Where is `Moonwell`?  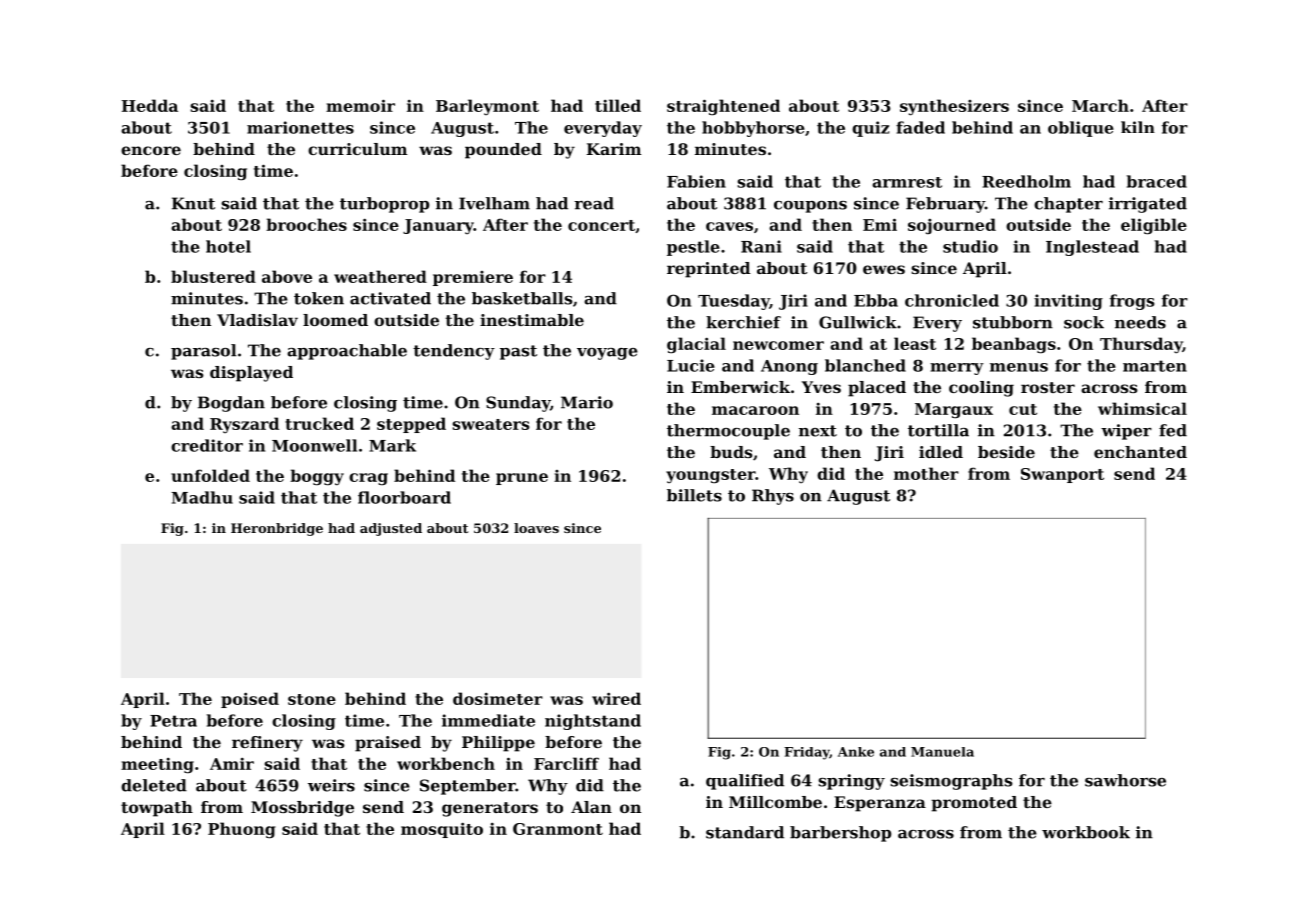
Moonwell is located at coordinates (314, 445).
